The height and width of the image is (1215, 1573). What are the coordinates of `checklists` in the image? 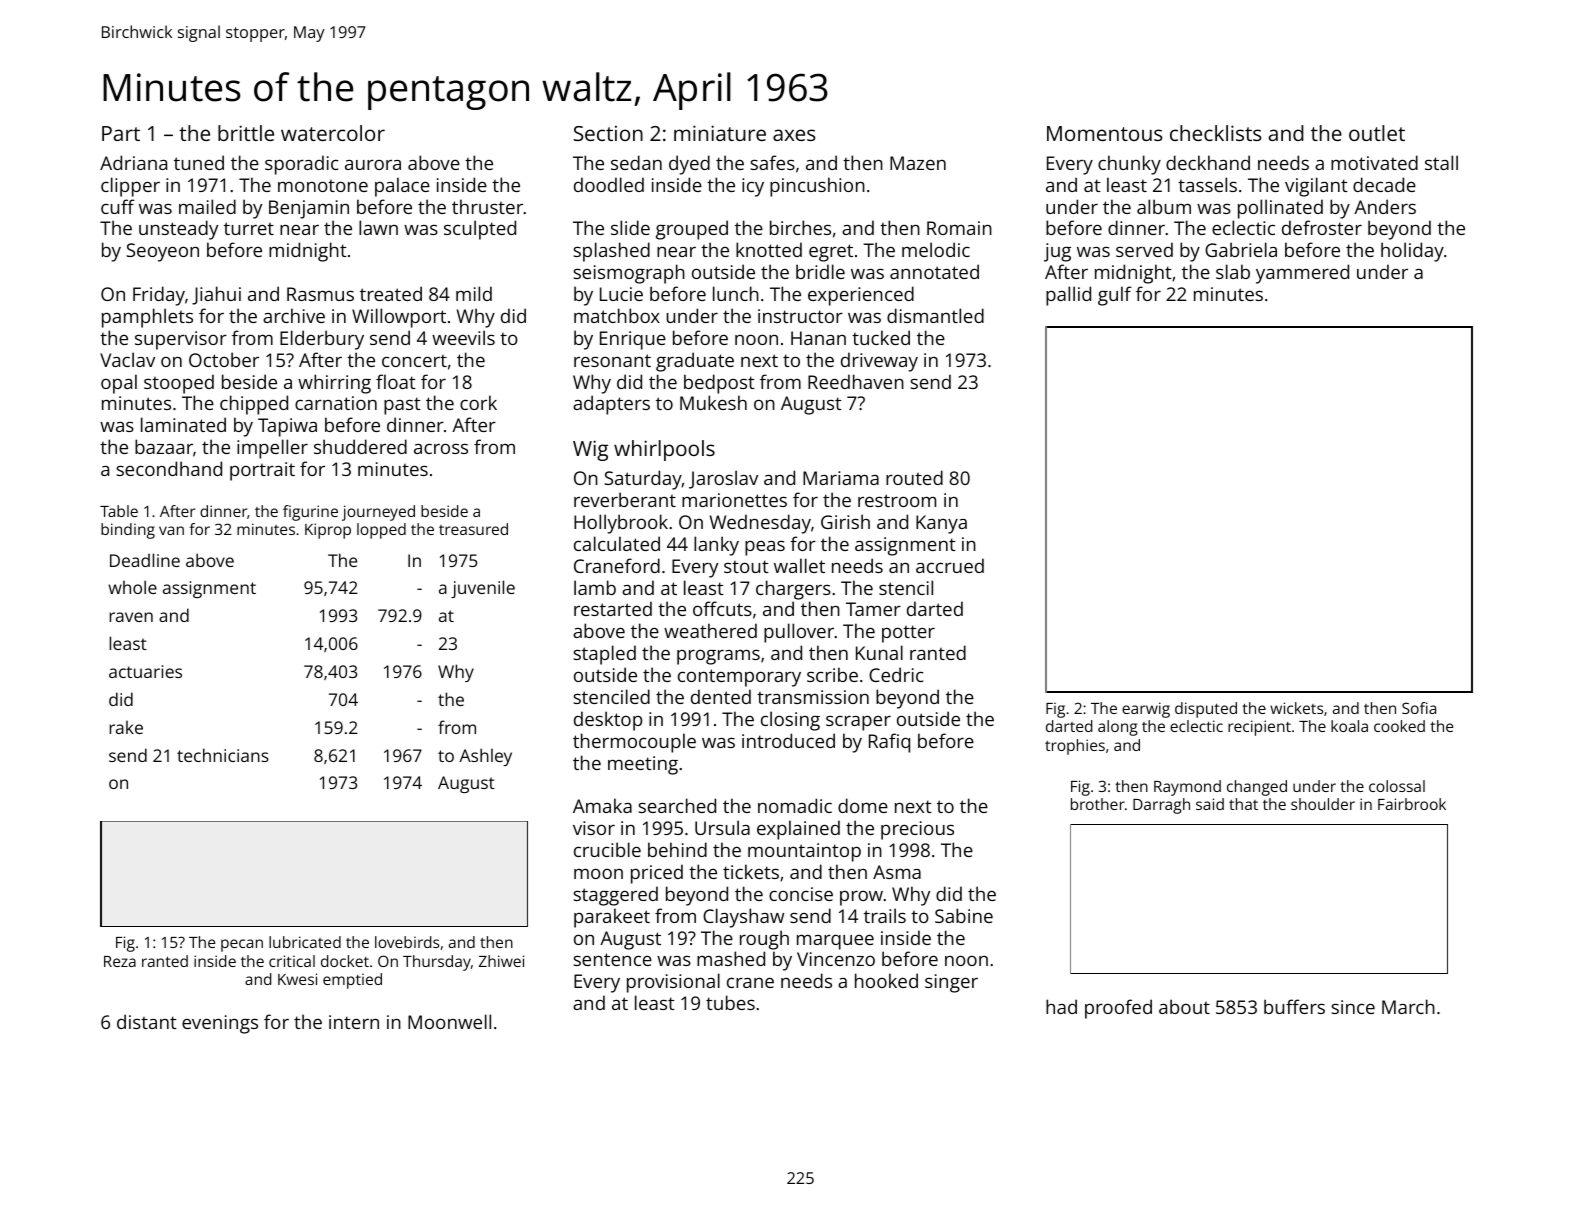 It's located at (1215, 133).
